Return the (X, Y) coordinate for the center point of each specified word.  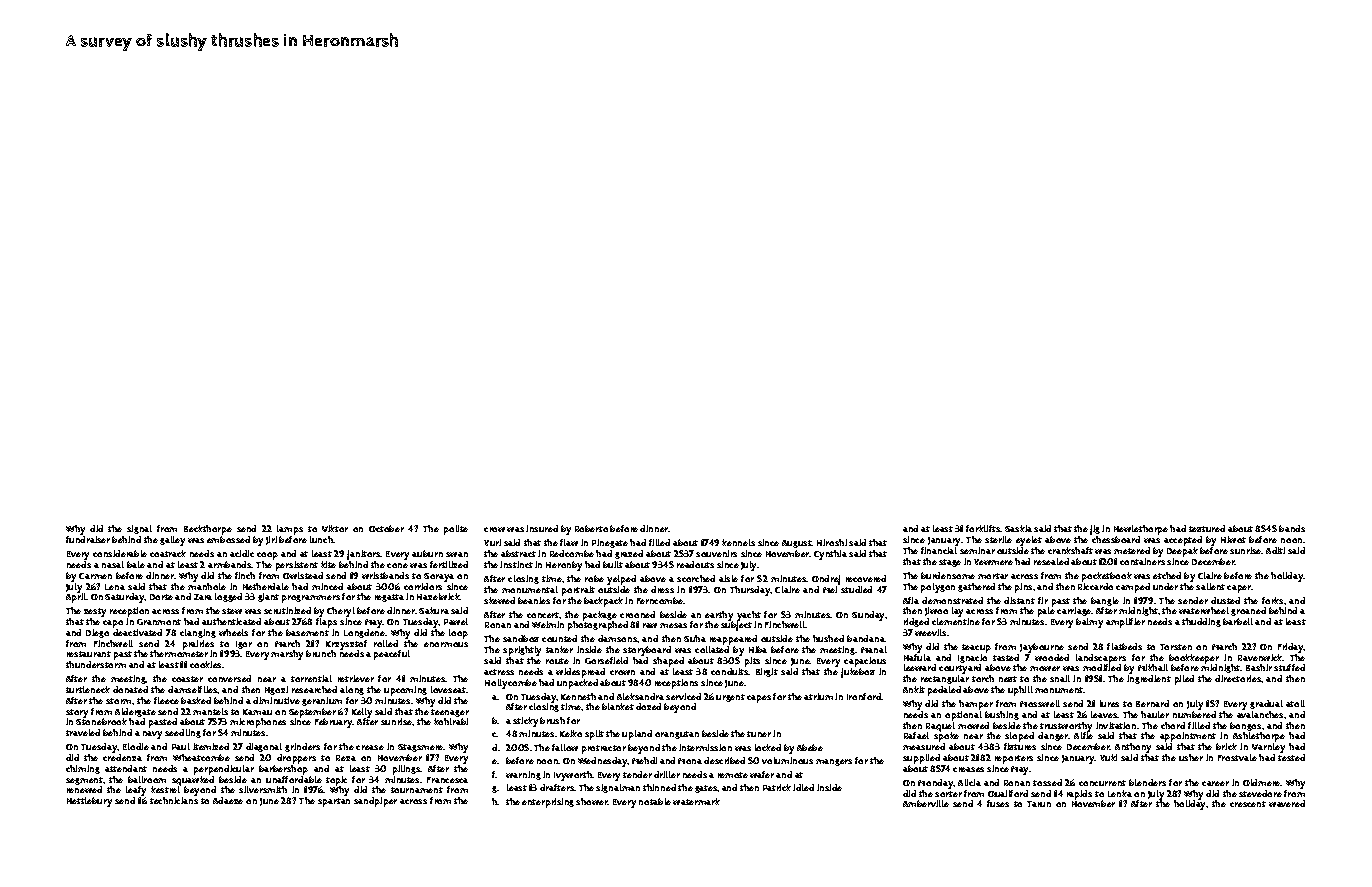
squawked (193, 781)
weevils (930, 632)
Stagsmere (421, 748)
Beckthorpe (208, 530)
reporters (1014, 759)
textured (1207, 528)
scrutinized (287, 610)
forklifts (983, 528)
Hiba (758, 649)
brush (552, 720)
